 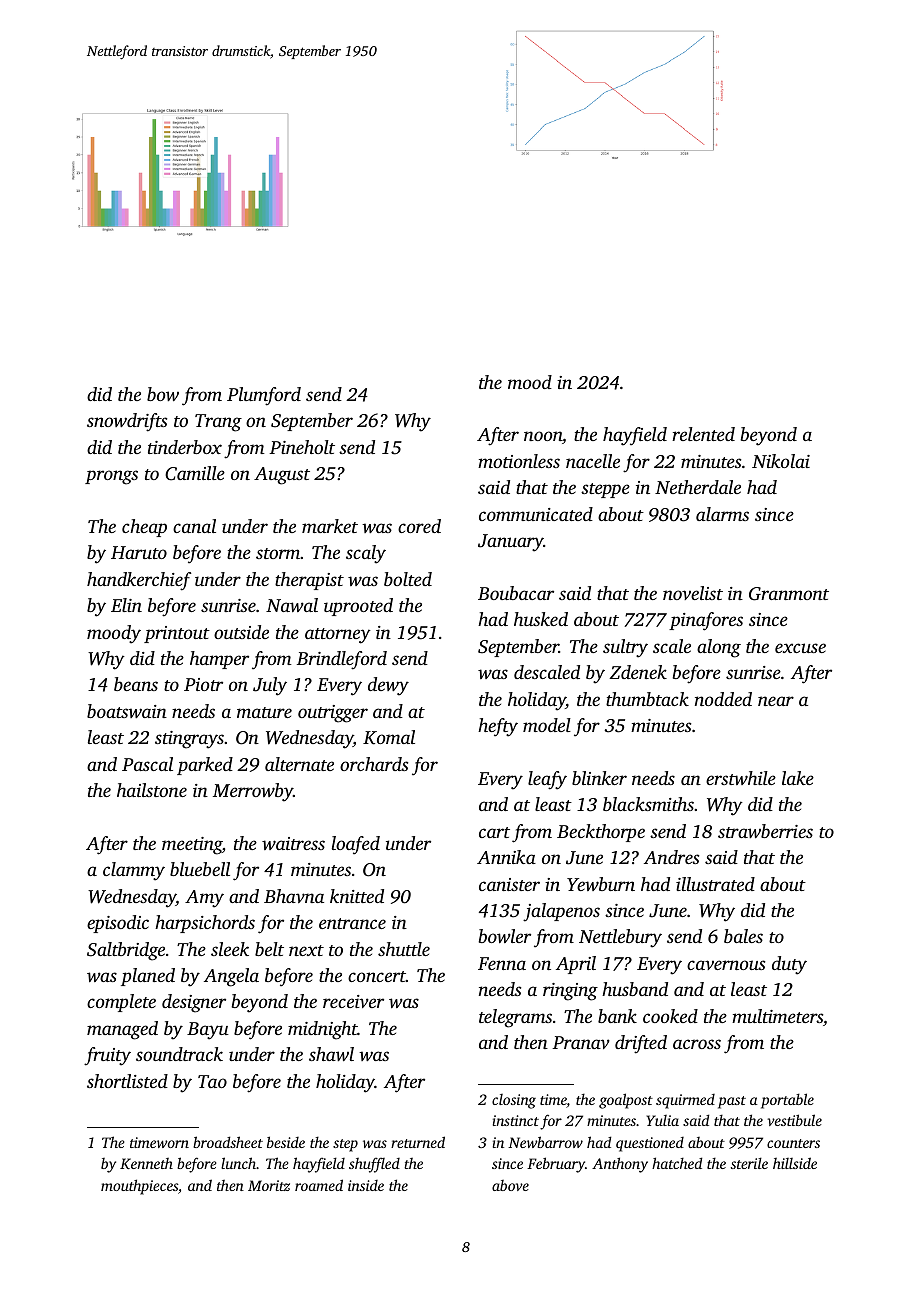 I want to click on Saltbridge, so click(x=126, y=951).
